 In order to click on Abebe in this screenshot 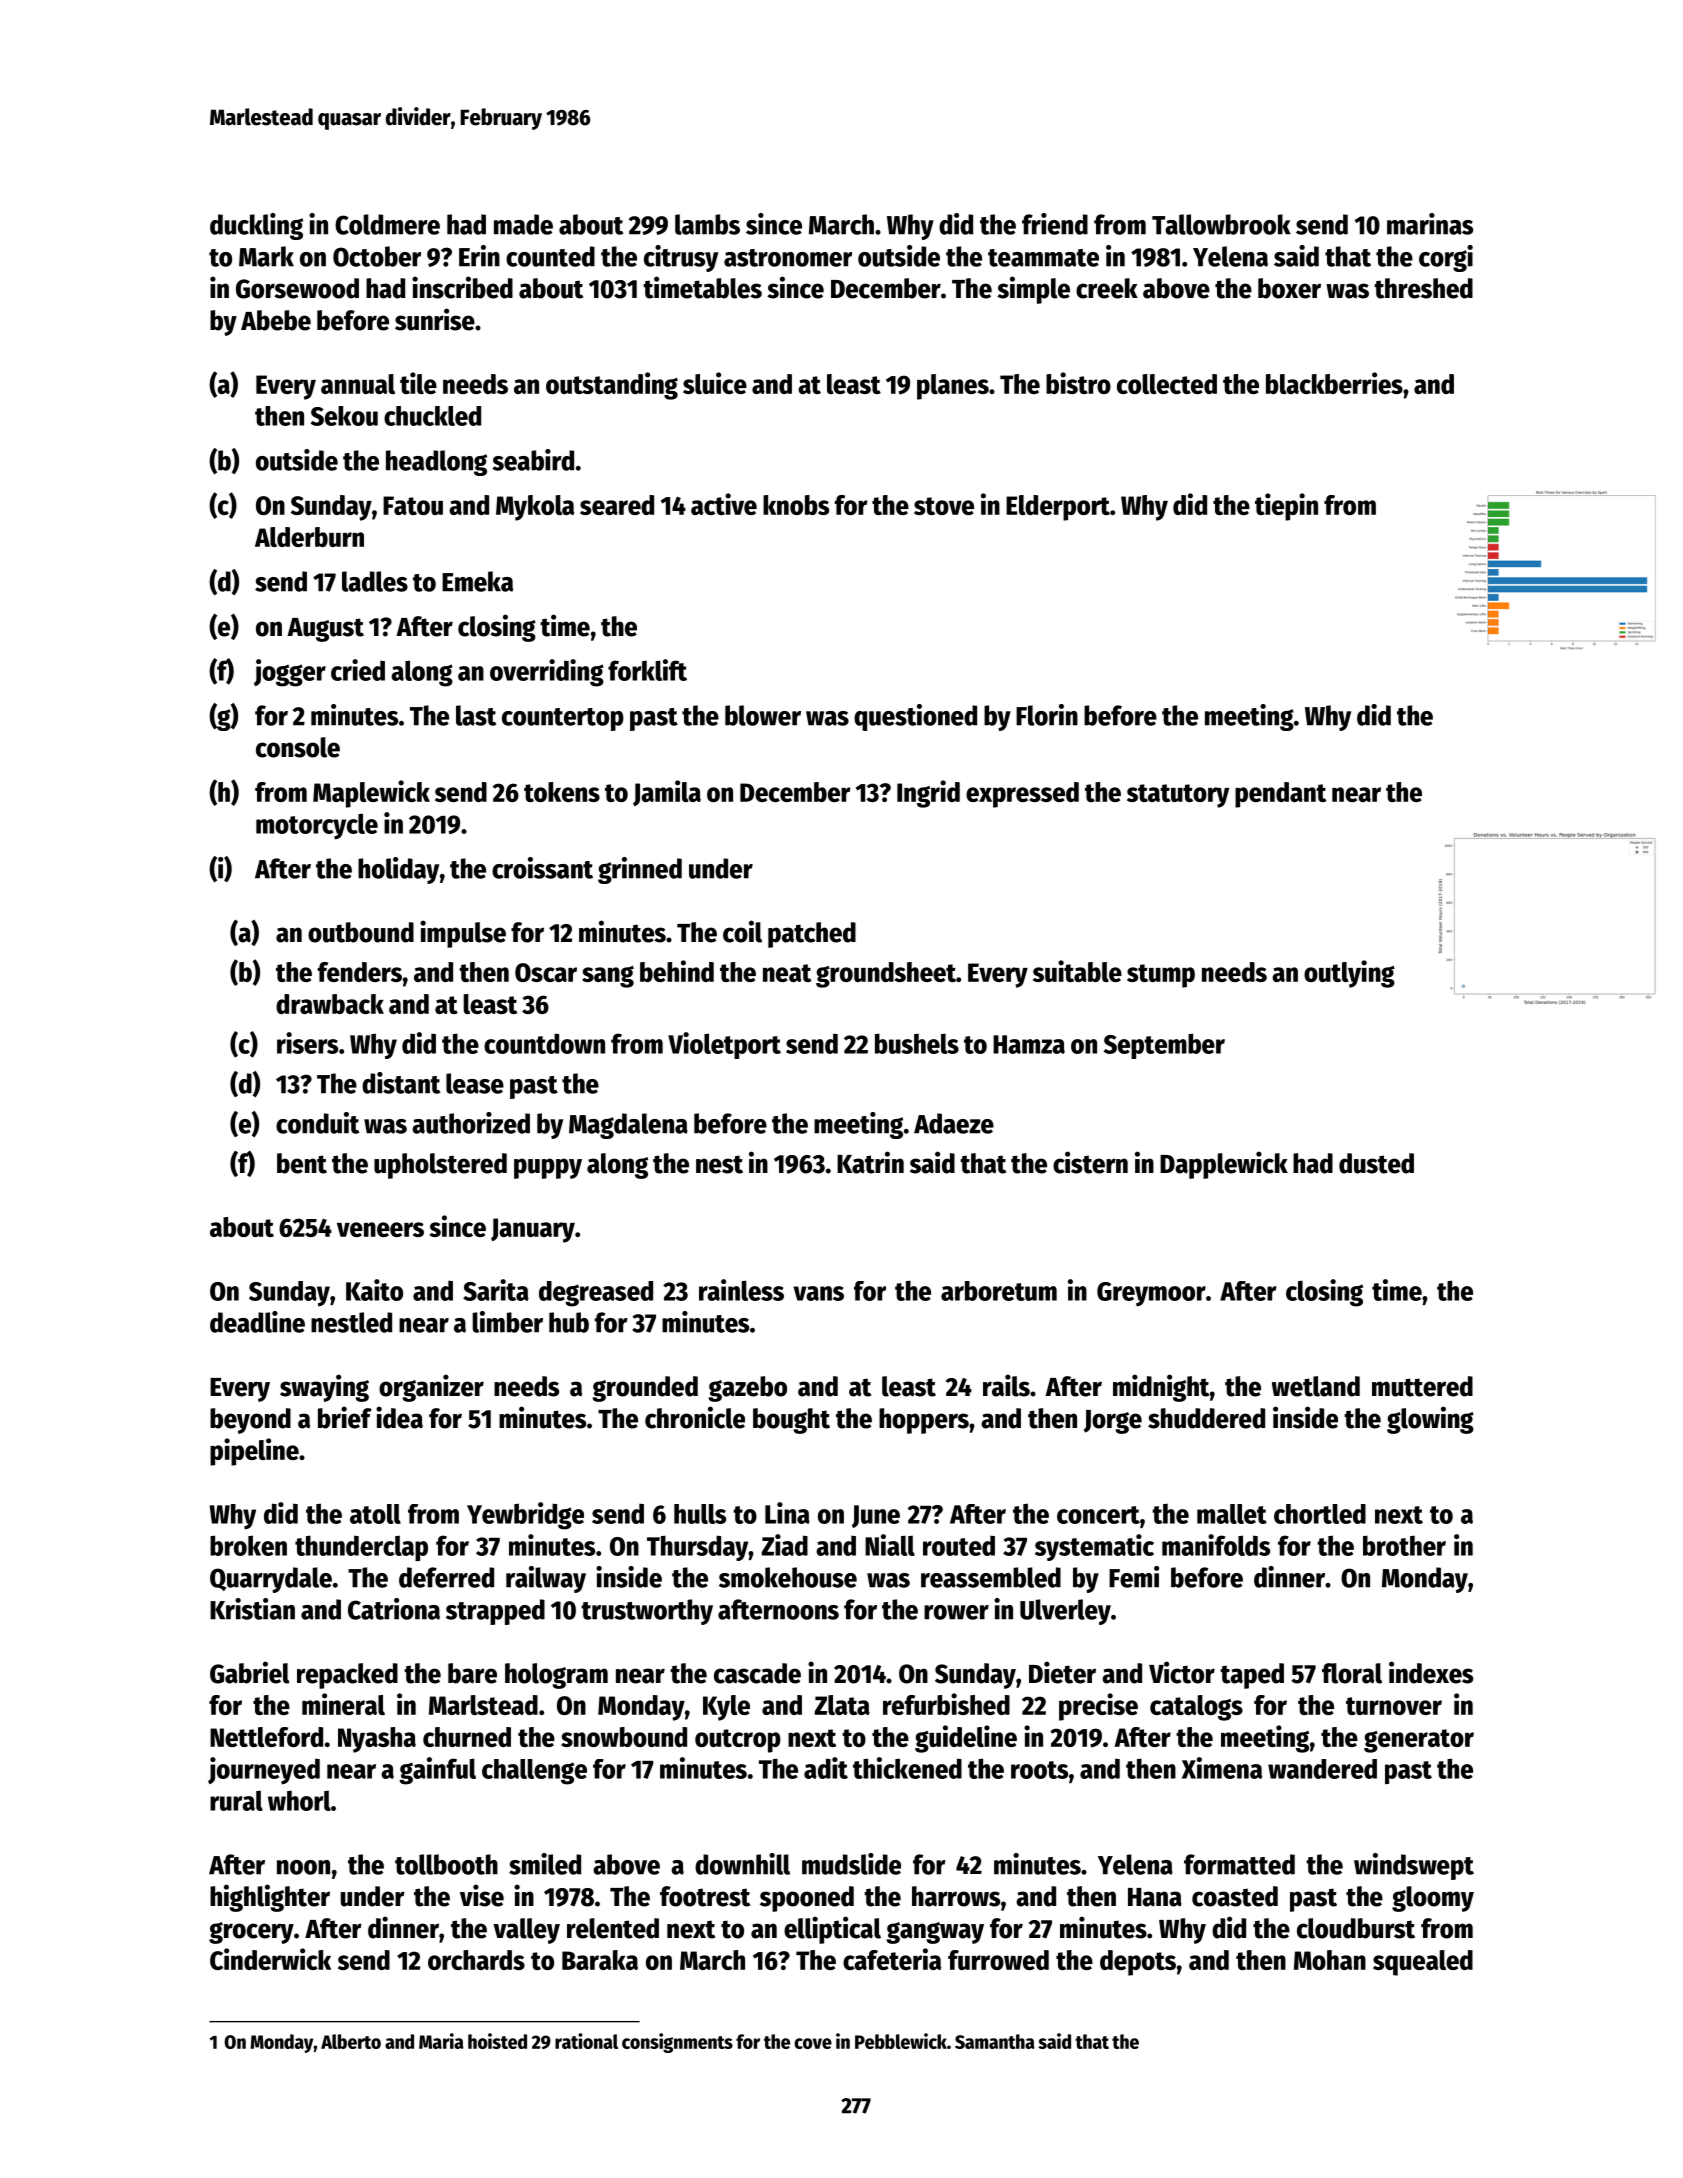, I will do `click(276, 320)`.
